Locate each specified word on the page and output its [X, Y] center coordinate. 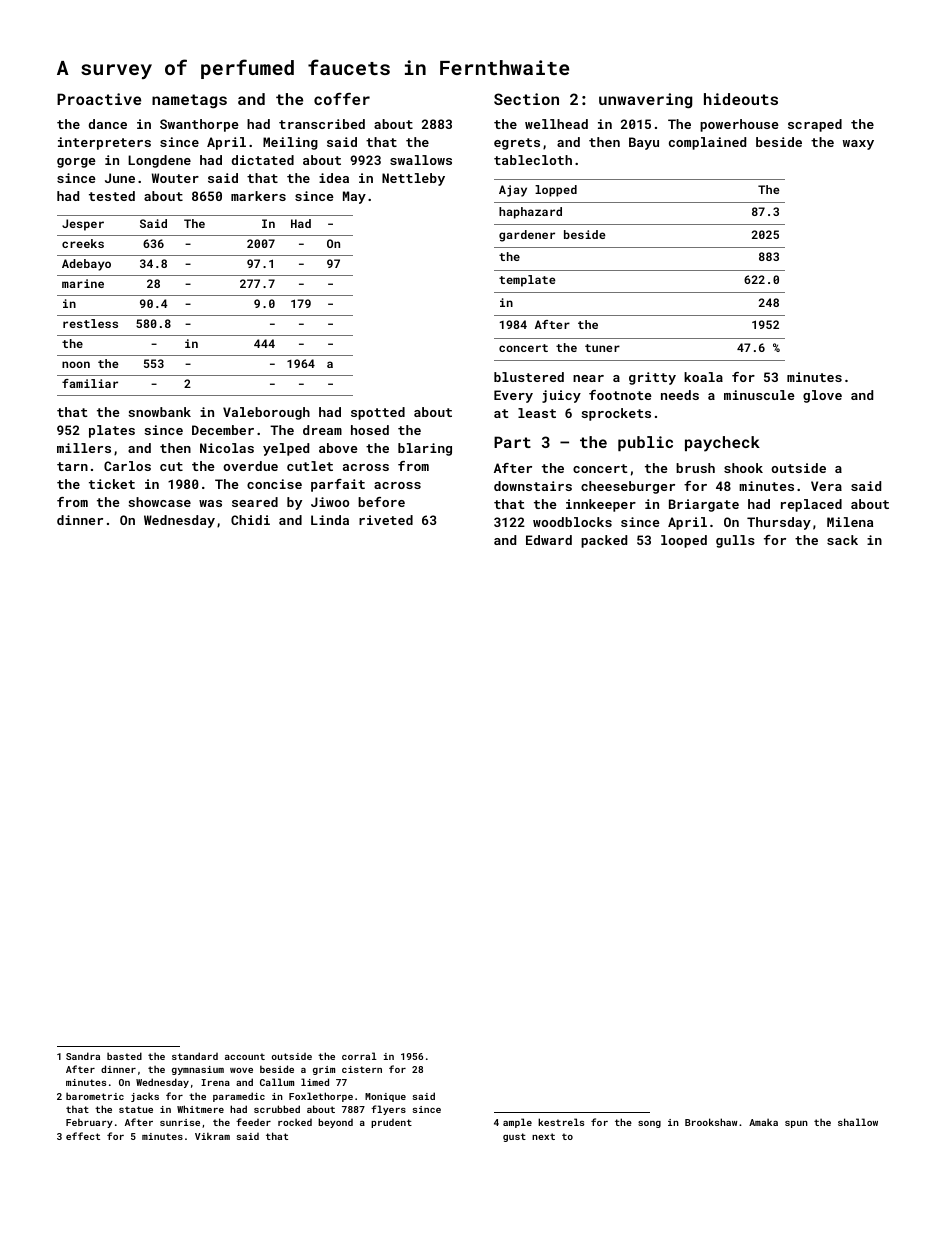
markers [258, 196]
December [223, 430]
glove [822, 396]
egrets [517, 144]
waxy [858, 145]
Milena [850, 522]
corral [359, 1056]
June [120, 178]
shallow [858, 1122]
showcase [160, 502]
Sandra [83, 1056]
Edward [549, 540]
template [527, 281]
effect [83, 1136]
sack [842, 540]
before [381, 502]
